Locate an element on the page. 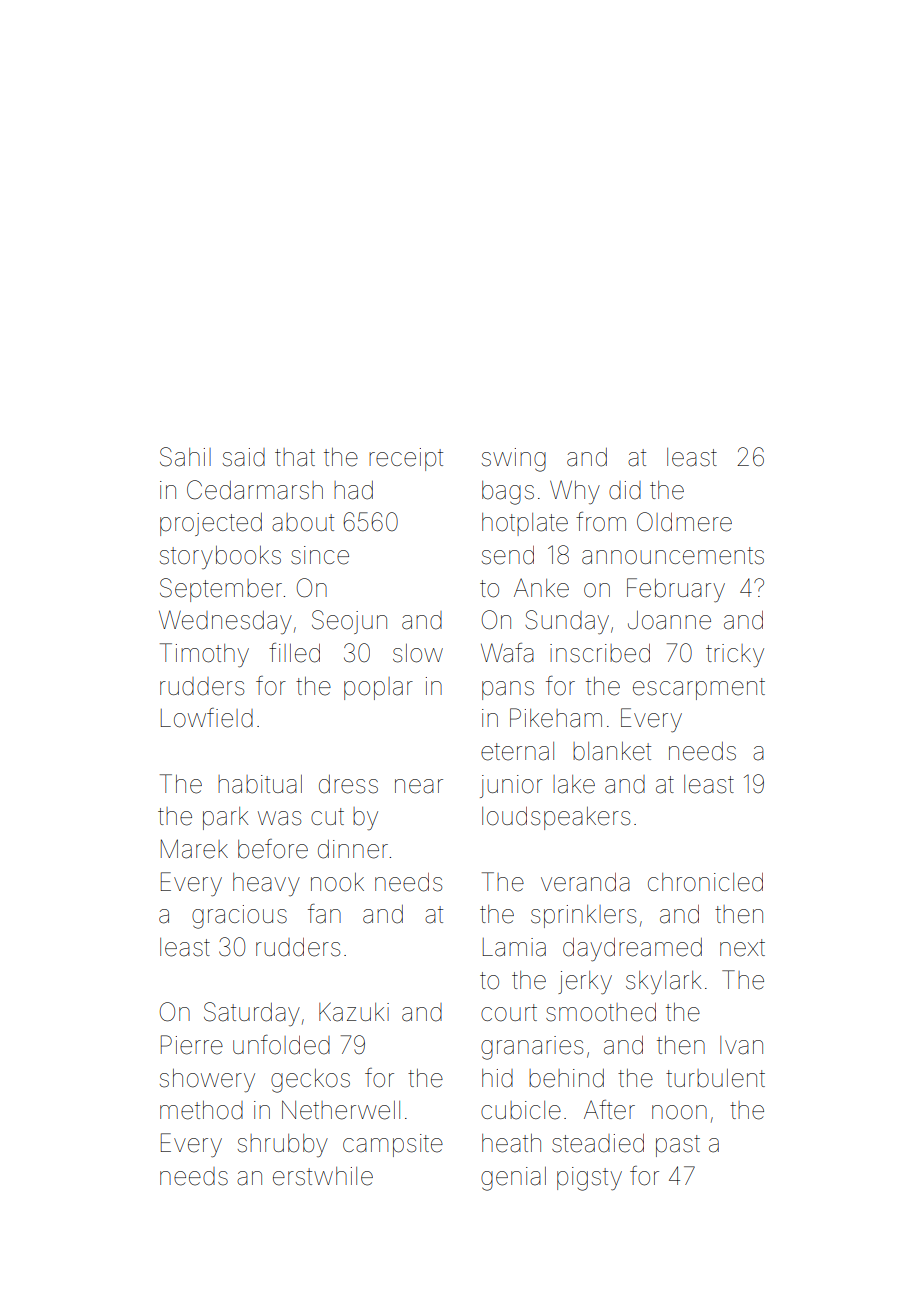 The width and height of the page is (924, 1311). swing is located at coordinates (514, 460).
